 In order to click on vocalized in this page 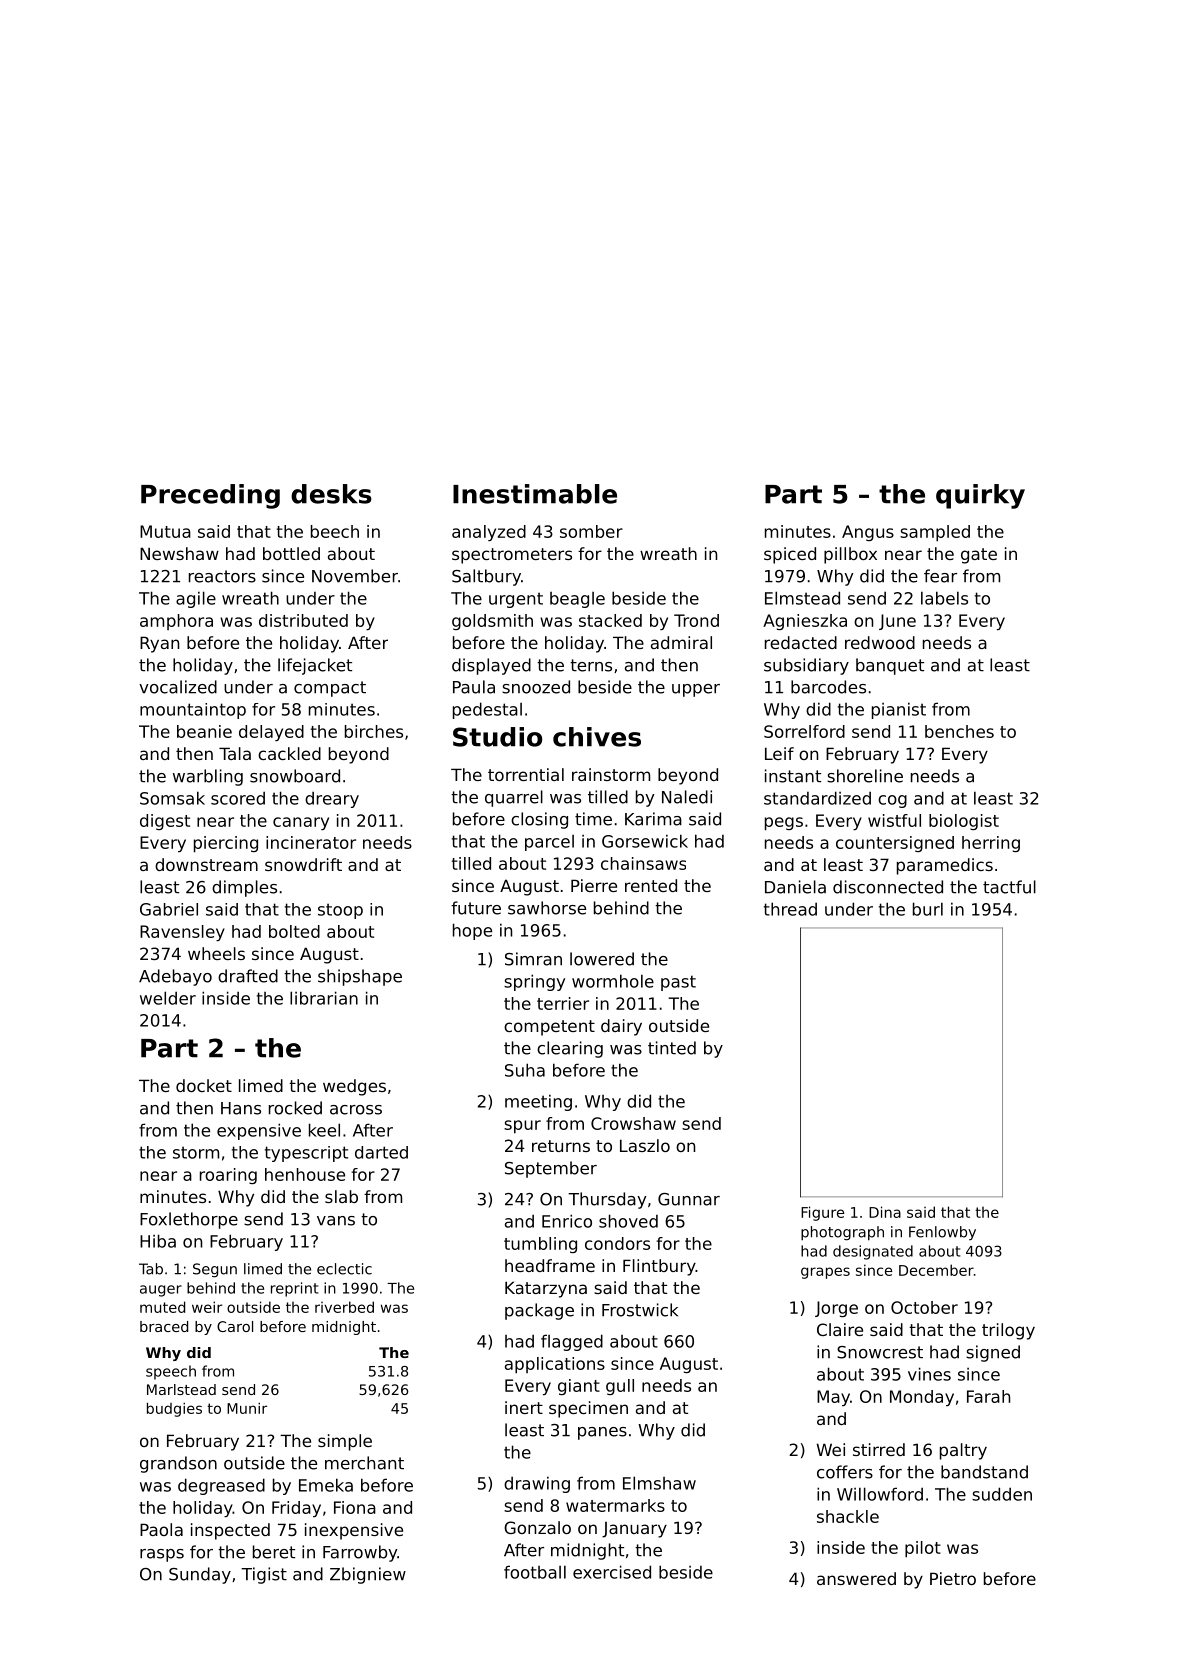, I will do `click(178, 687)`.
